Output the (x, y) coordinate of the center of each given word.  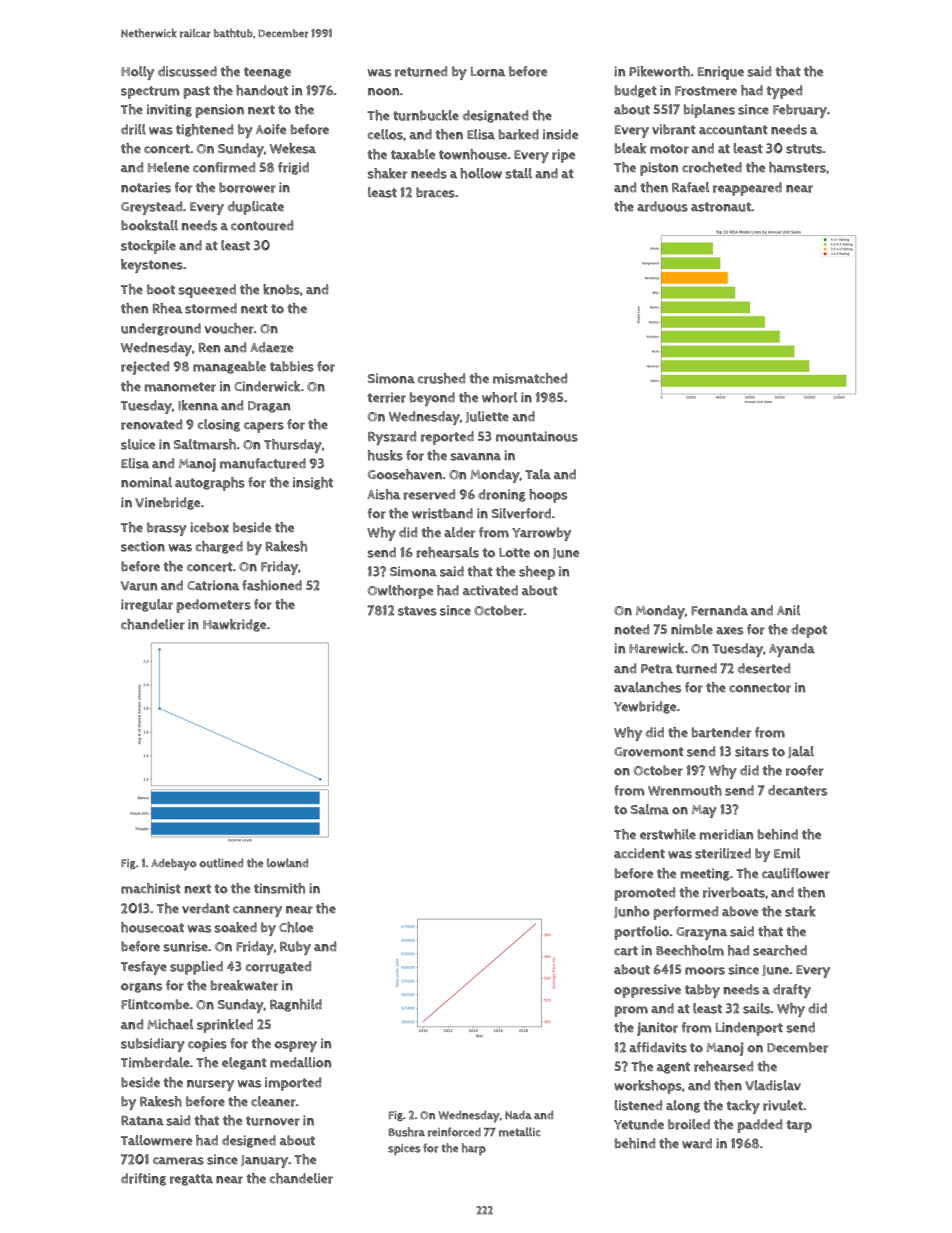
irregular (147, 605)
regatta (191, 1180)
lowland (287, 863)
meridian (726, 834)
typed (784, 92)
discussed (187, 71)
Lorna (488, 72)
